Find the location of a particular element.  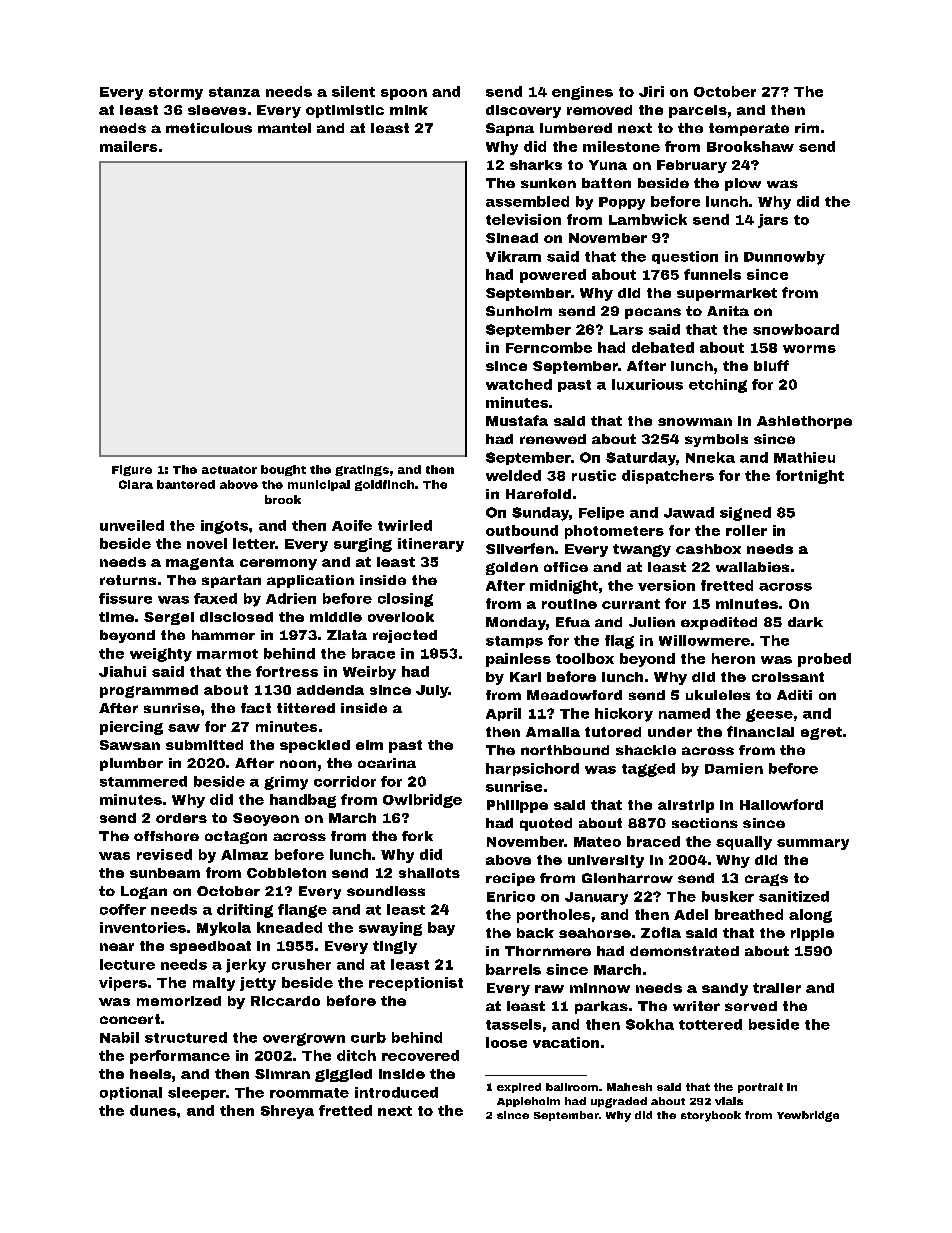

engines is located at coordinates (582, 93).
